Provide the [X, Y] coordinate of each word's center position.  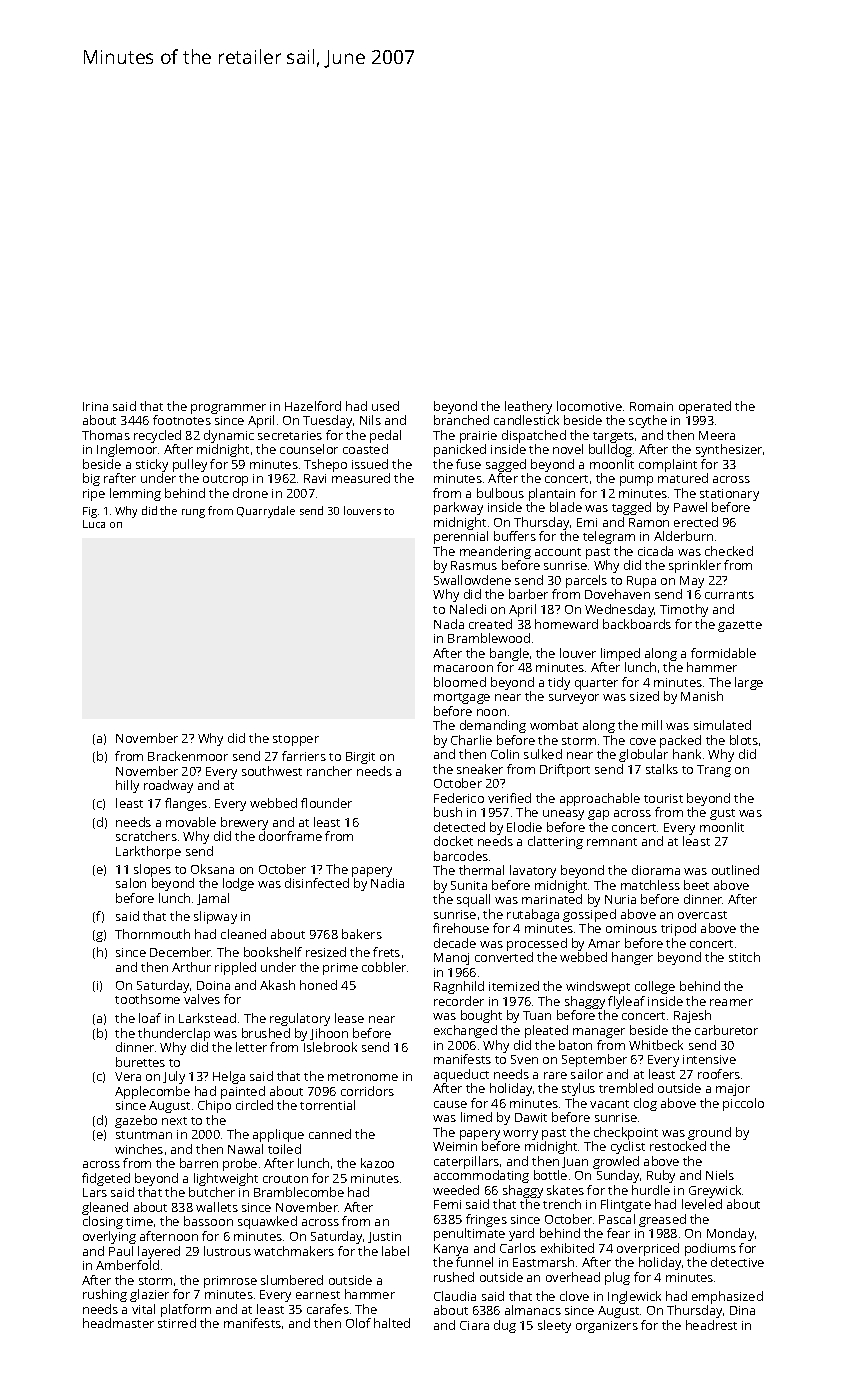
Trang [714, 771]
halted [392, 1323]
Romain [651, 406]
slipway [215, 917]
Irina [95, 406]
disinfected [317, 883]
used [385, 406]
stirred [177, 1323]
